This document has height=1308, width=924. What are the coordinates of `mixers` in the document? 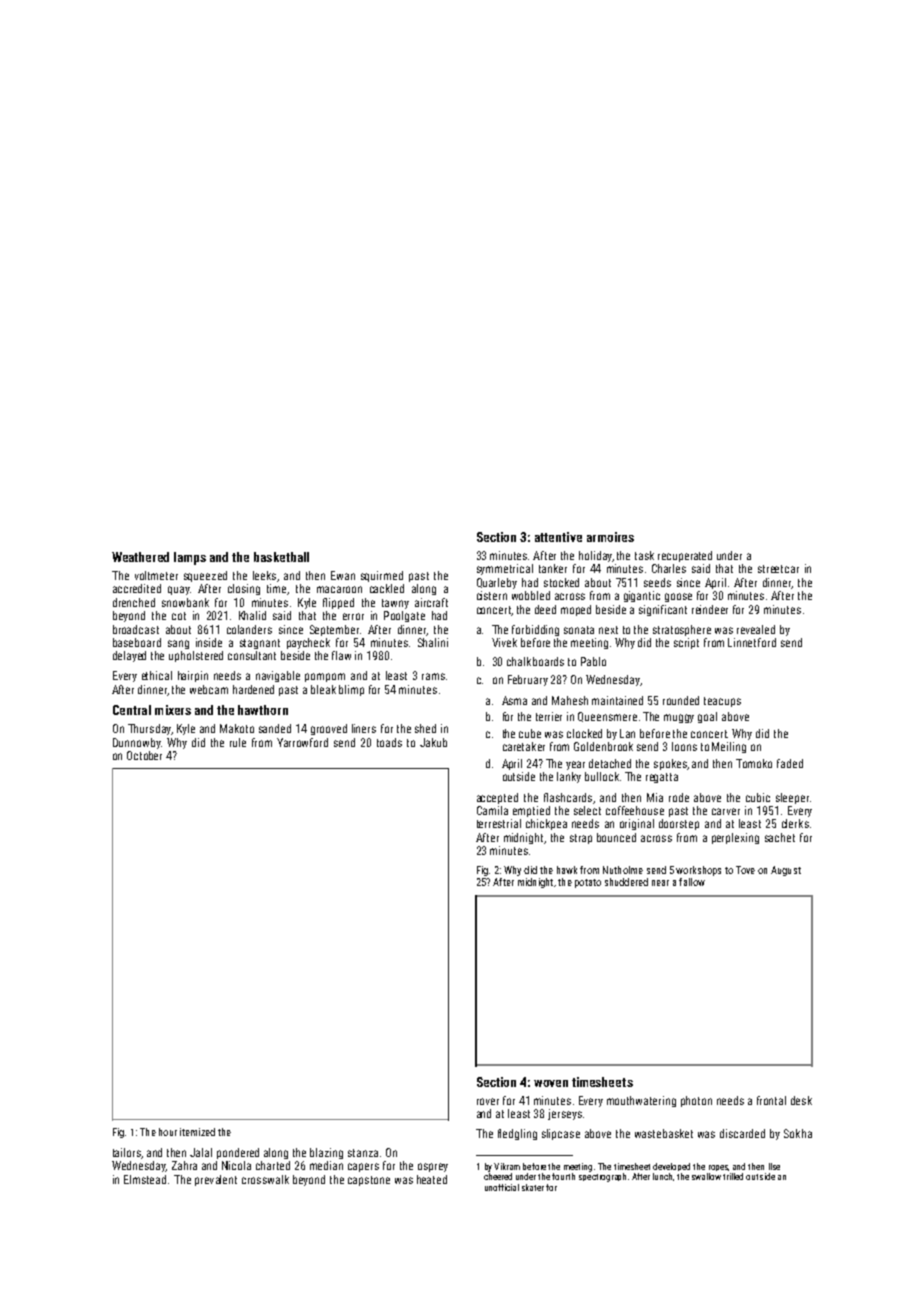 It's located at (173, 710).
